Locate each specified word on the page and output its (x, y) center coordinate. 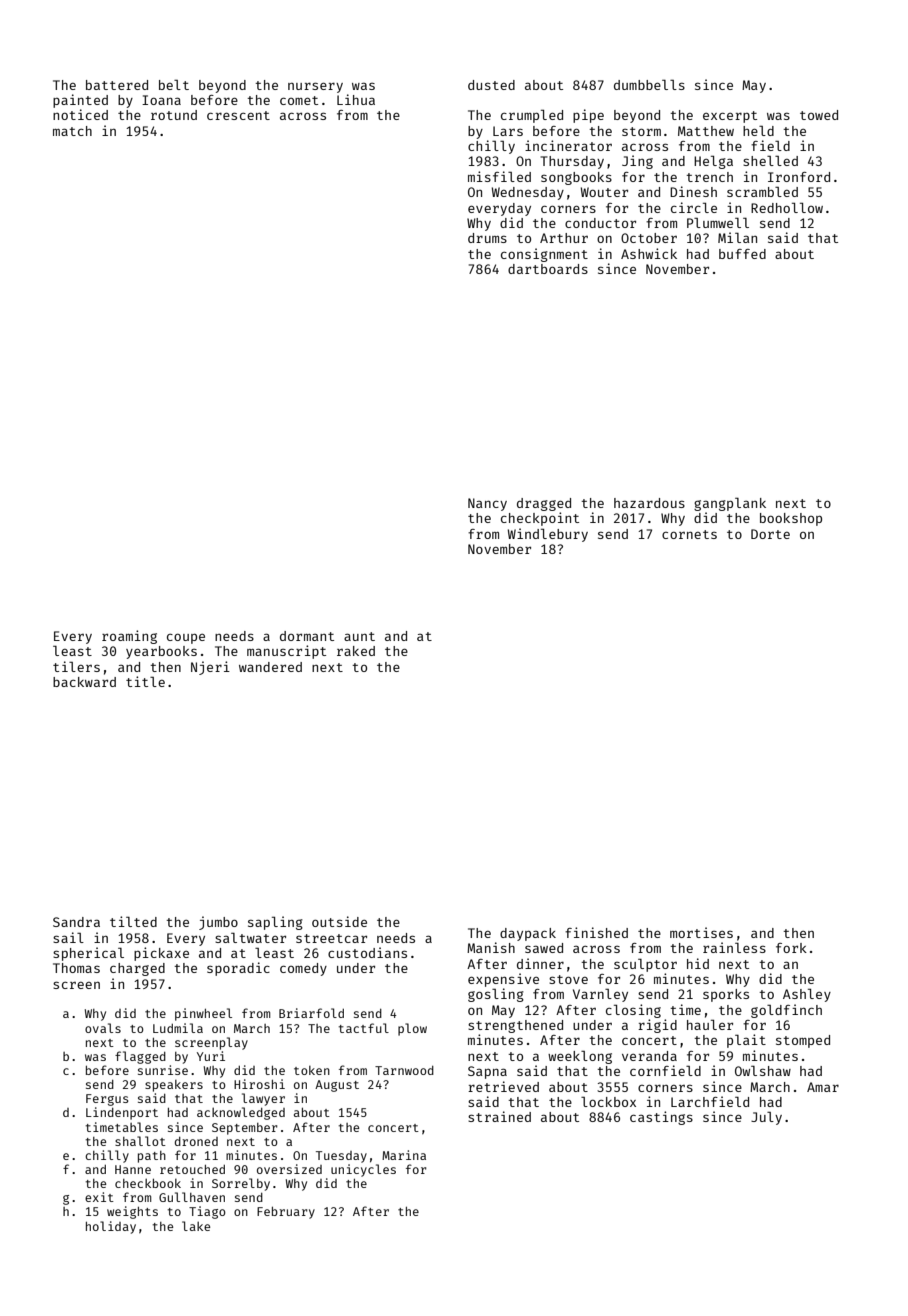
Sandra (76, 922)
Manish (491, 947)
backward (84, 682)
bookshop (791, 519)
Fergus (107, 1100)
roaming (129, 637)
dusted (491, 85)
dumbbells (649, 84)
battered (117, 85)
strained (499, 1116)
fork (791, 948)
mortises (701, 932)
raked (356, 651)
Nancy (487, 504)
